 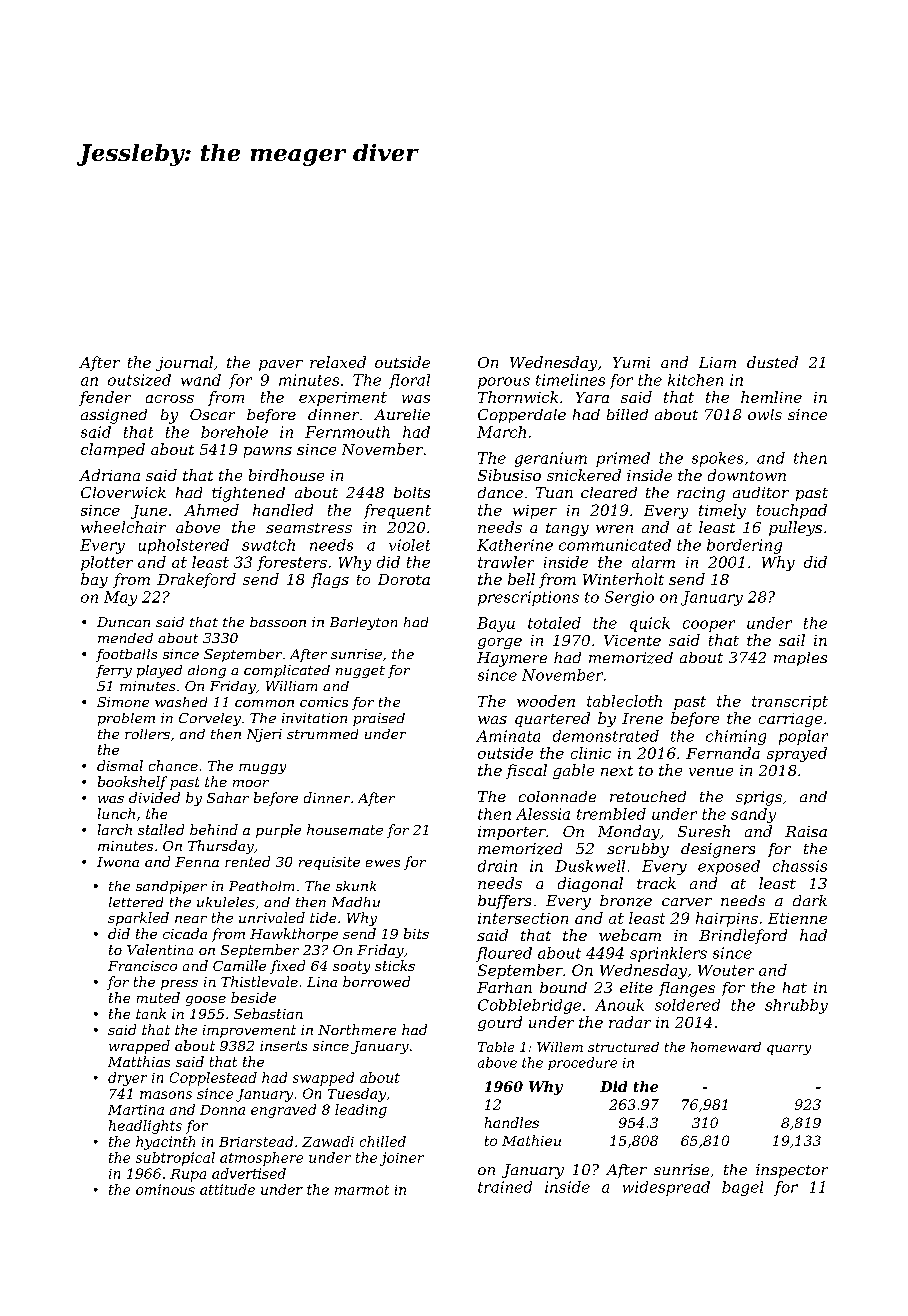 I want to click on handles, so click(x=512, y=1122).
